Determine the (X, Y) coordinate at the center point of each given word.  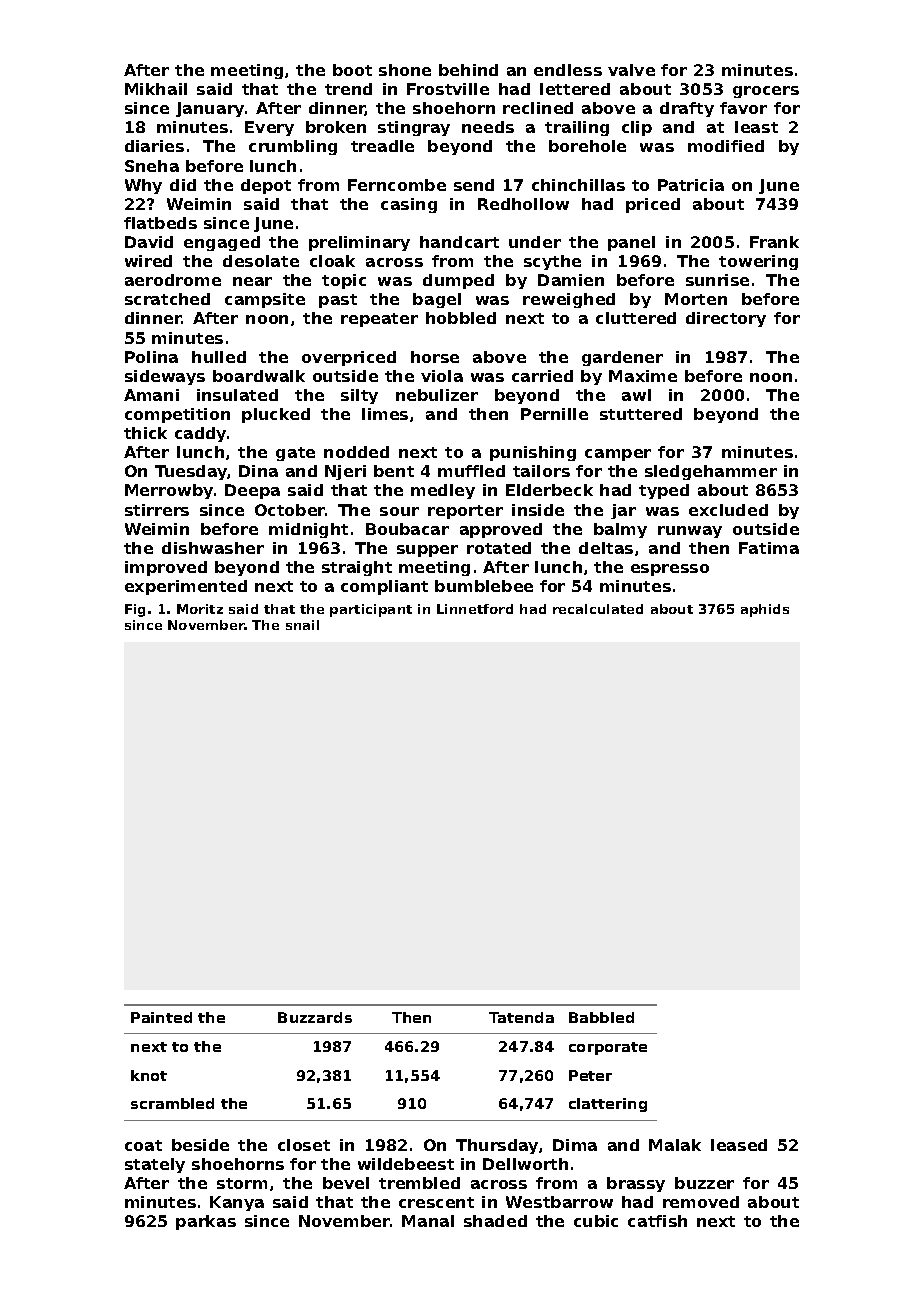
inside (538, 510)
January (210, 109)
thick (145, 433)
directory (726, 319)
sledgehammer (711, 472)
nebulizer (437, 395)
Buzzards (315, 1017)
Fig (135, 610)
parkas (206, 1222)
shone (405, 70)
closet (304, 1145)
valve (631, 70)
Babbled (601, 1017)
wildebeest (406, 1164)
